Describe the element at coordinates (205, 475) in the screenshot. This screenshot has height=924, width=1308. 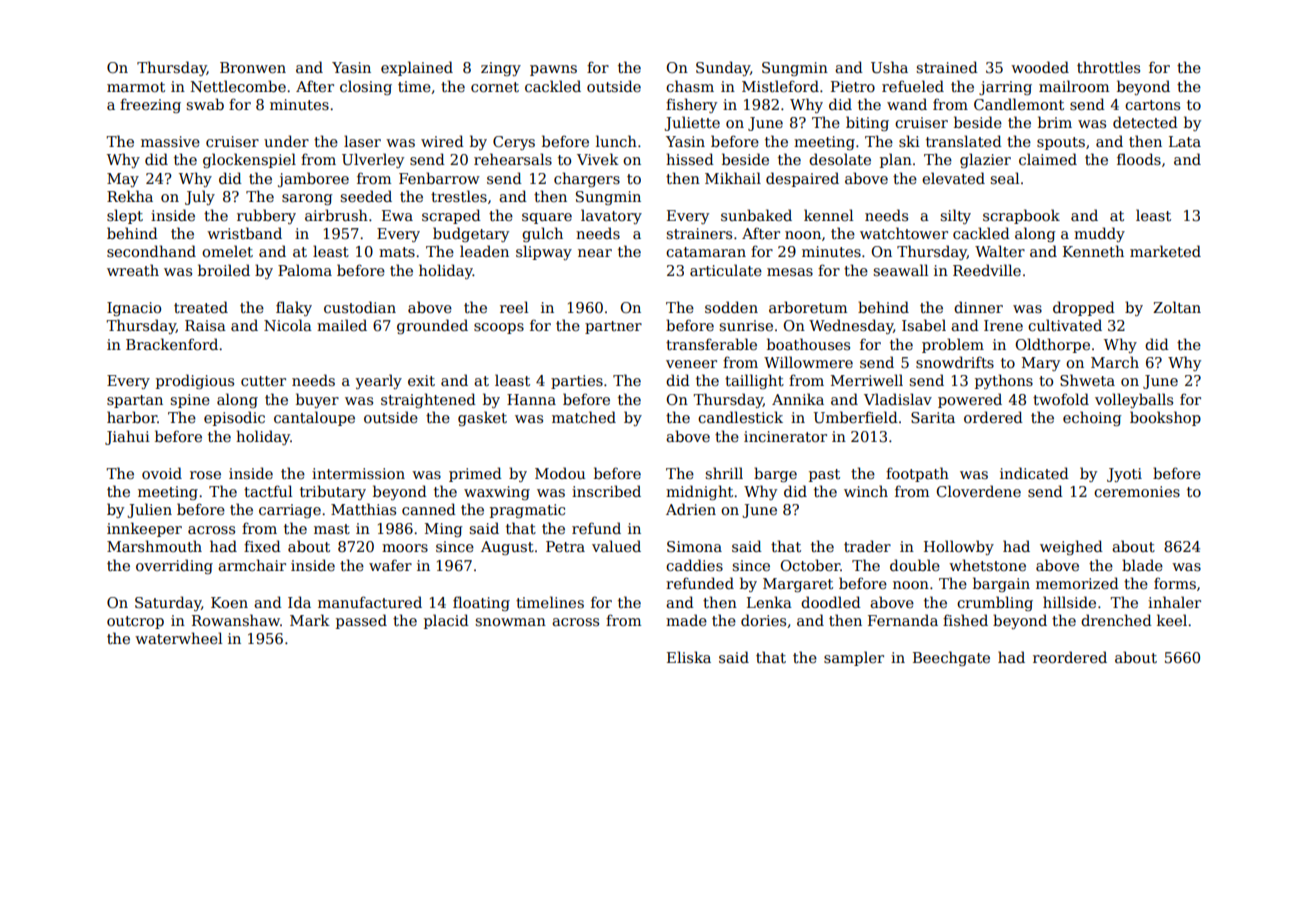
I see `rose` at that location.
